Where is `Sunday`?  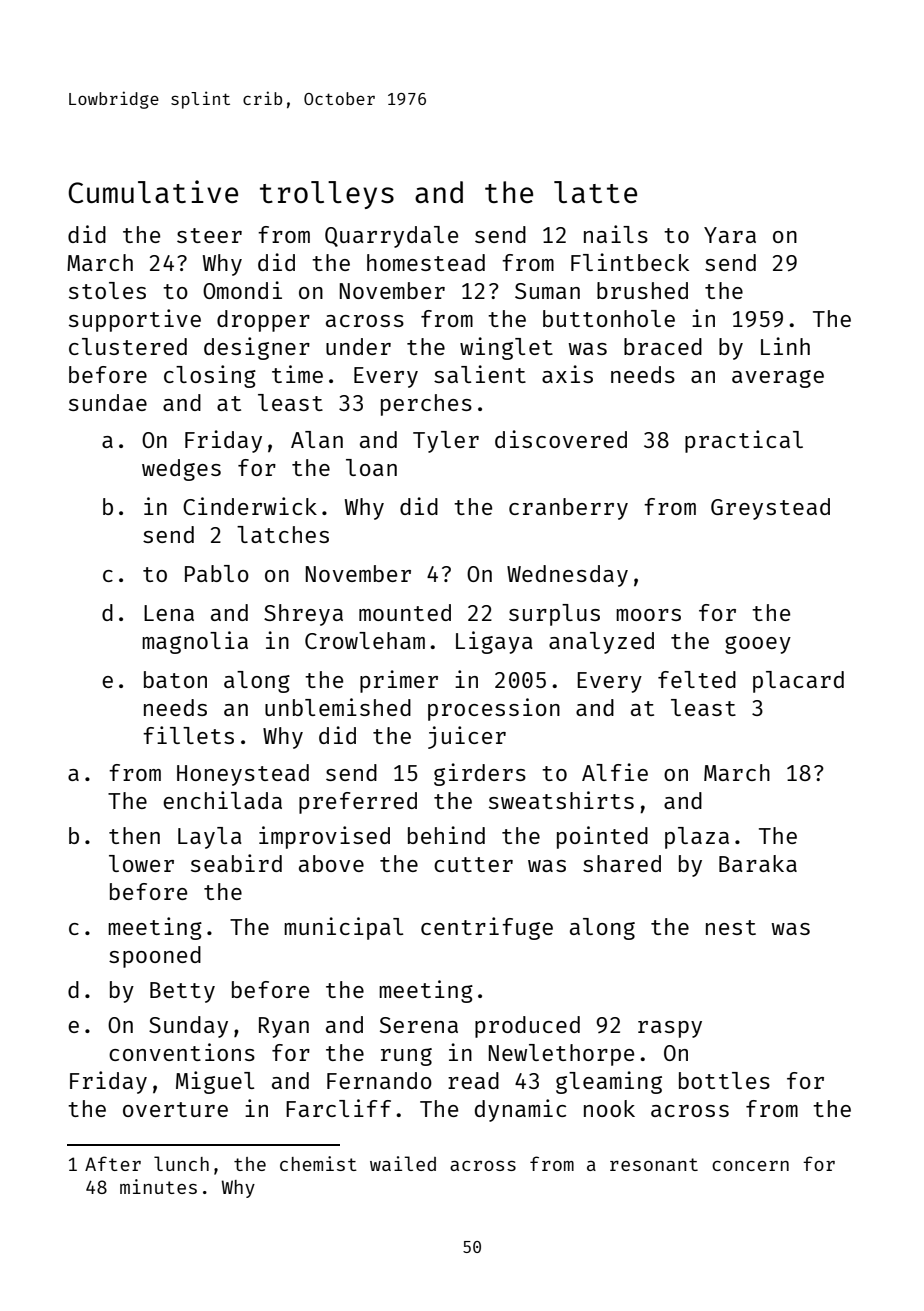
Sunday is located at coordinates (188, 1027).
